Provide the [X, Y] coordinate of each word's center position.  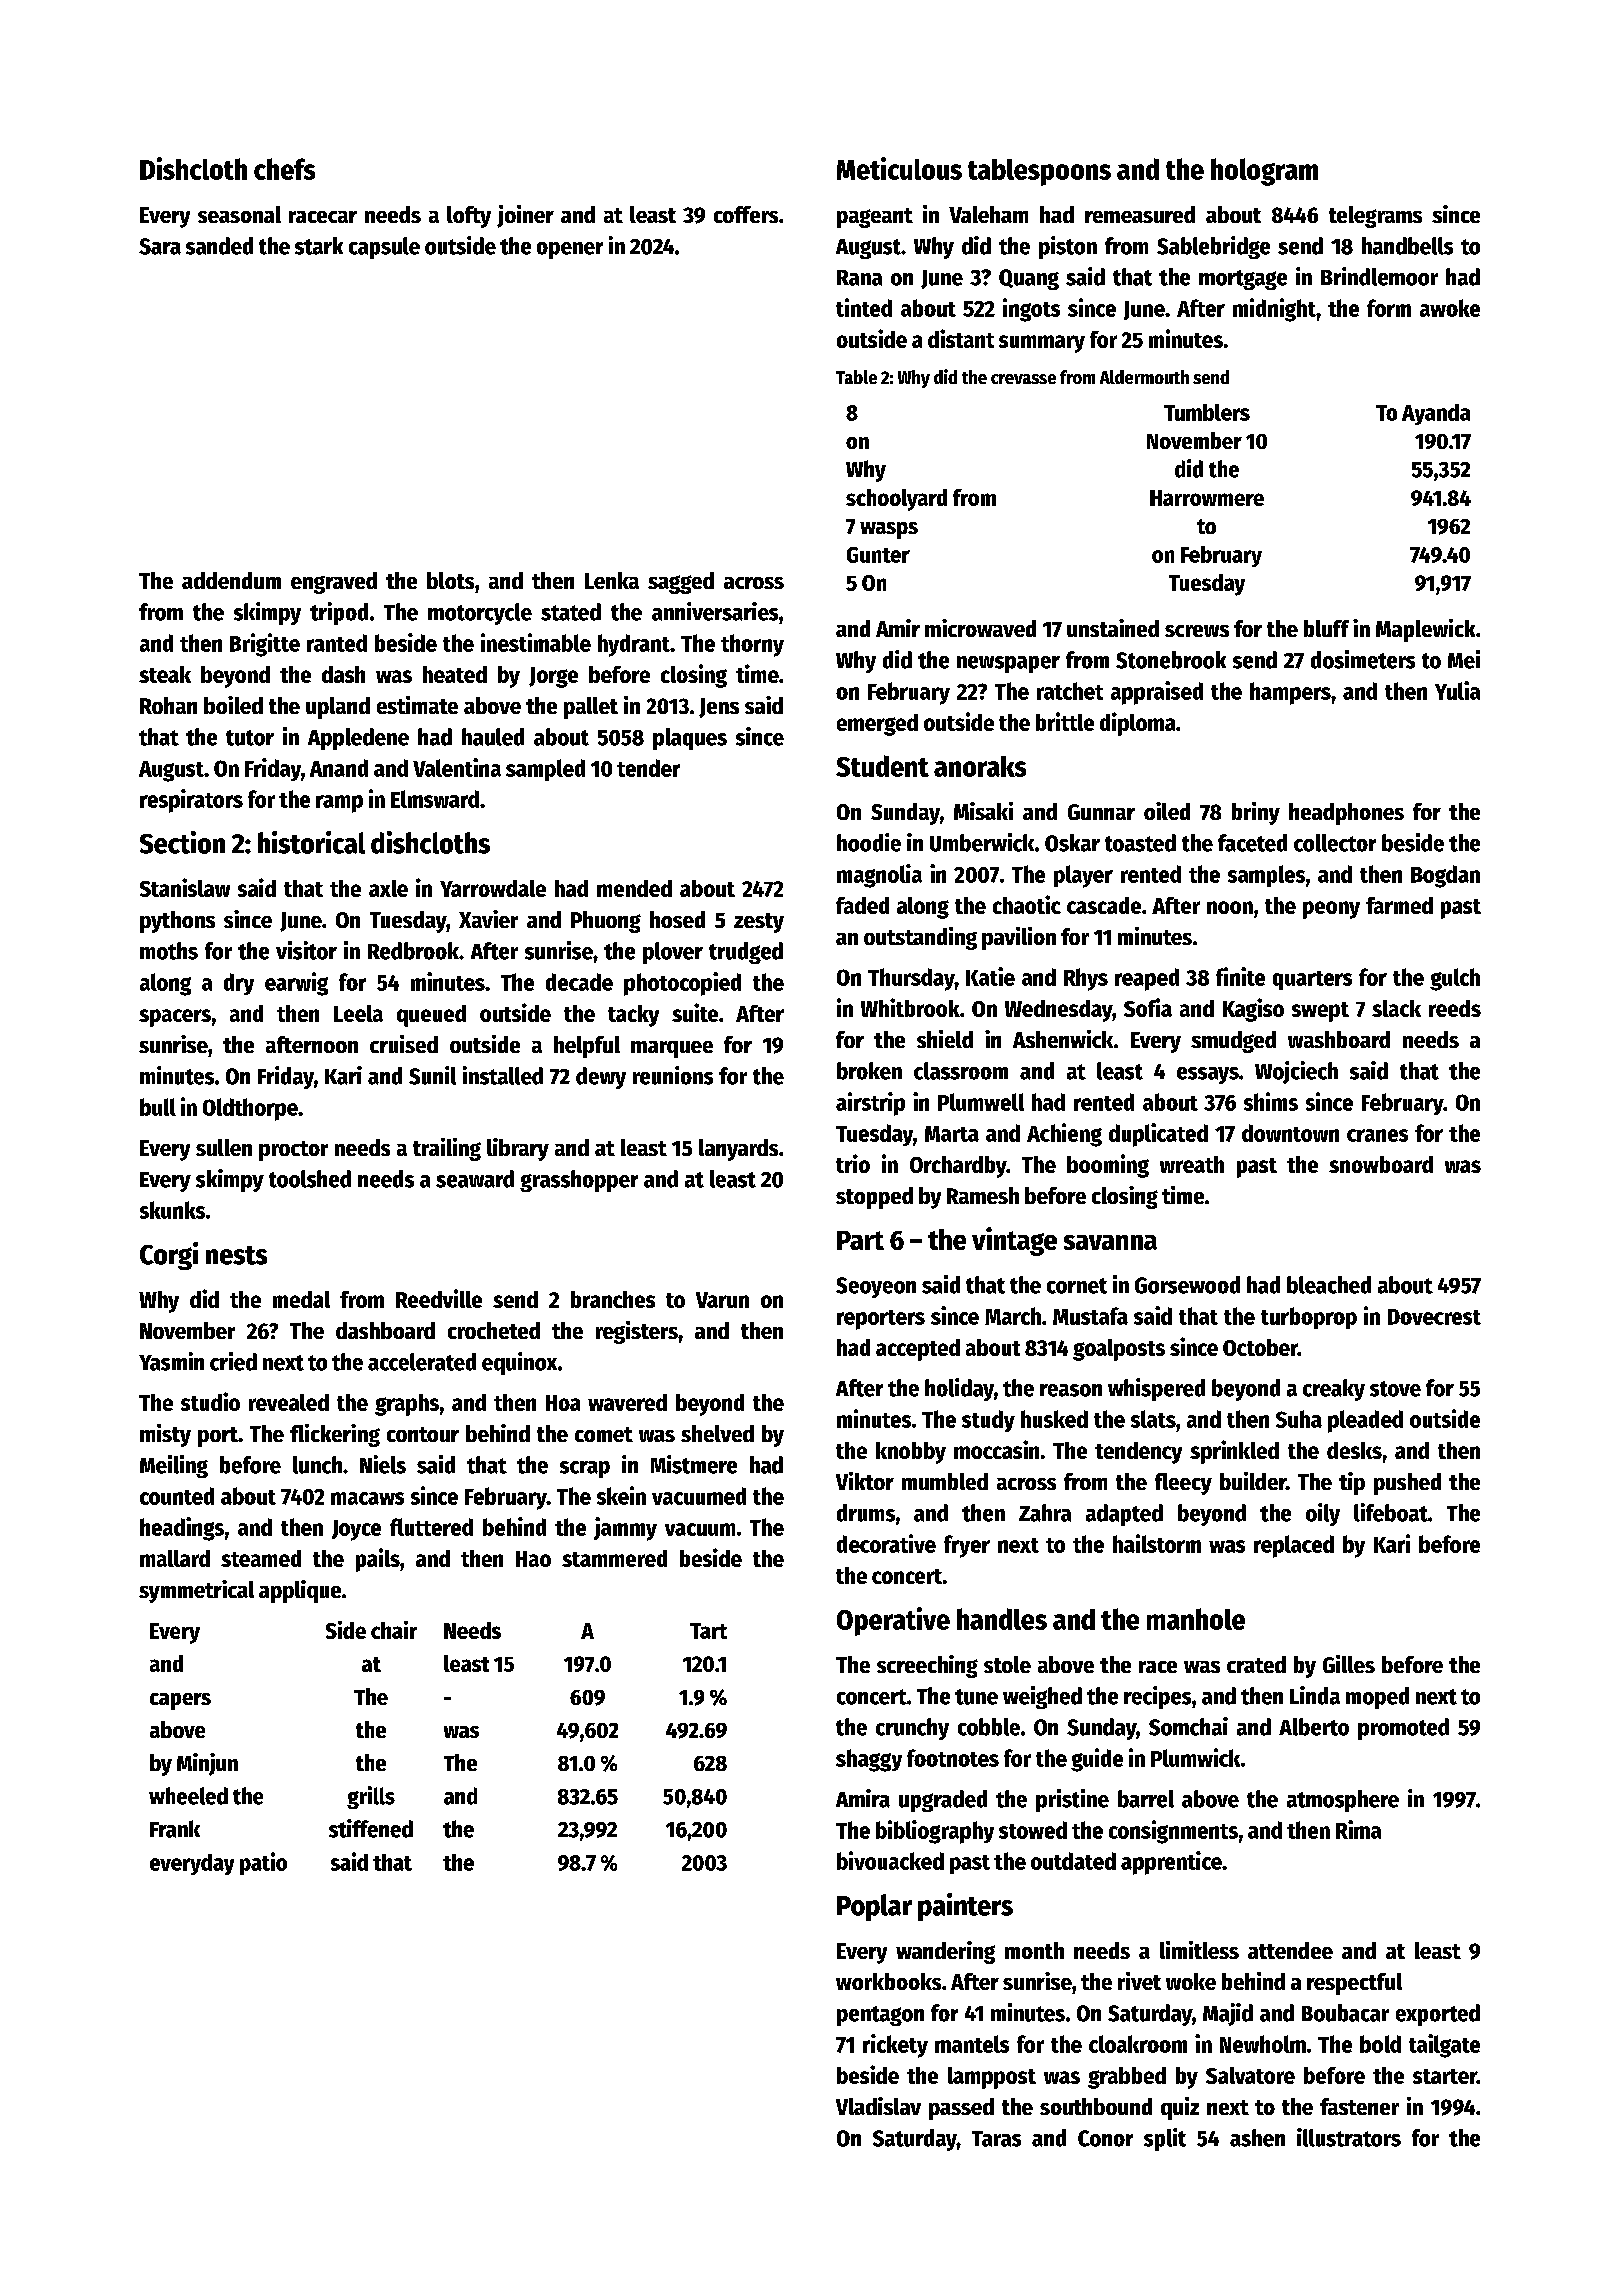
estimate [417, 705]
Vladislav [878, 2106]
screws [1197, 631]
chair [394, 1630]
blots [450, 580]
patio [263, 1863]
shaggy [869, 1760]
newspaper [1008, 664]
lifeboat [1391, 1512]
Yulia [1457, 690]
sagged [681, 583]
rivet [1139, 1981]
